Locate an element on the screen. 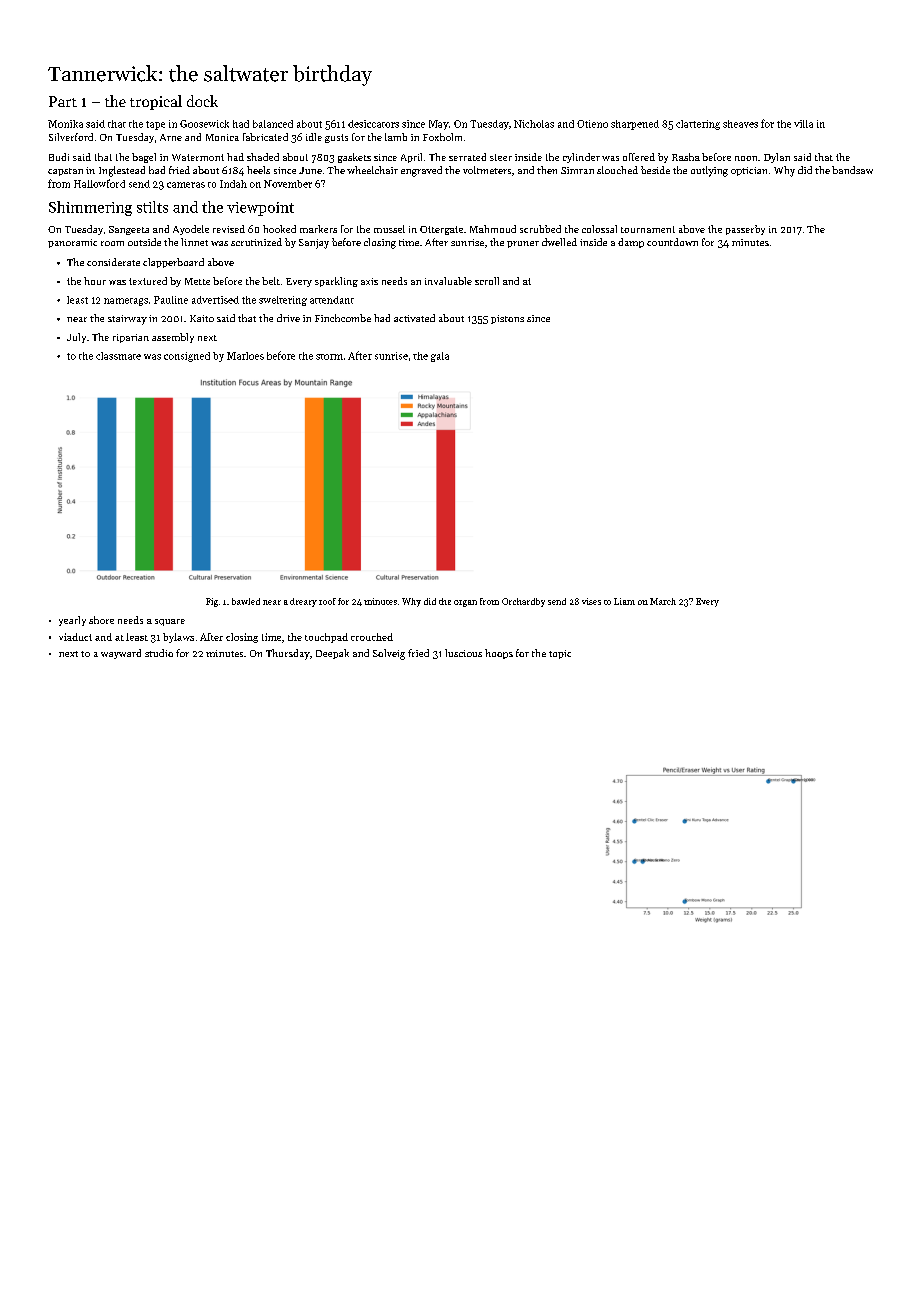 The image size is (924, 1308). cameras is located at coordinates (186, 185).
